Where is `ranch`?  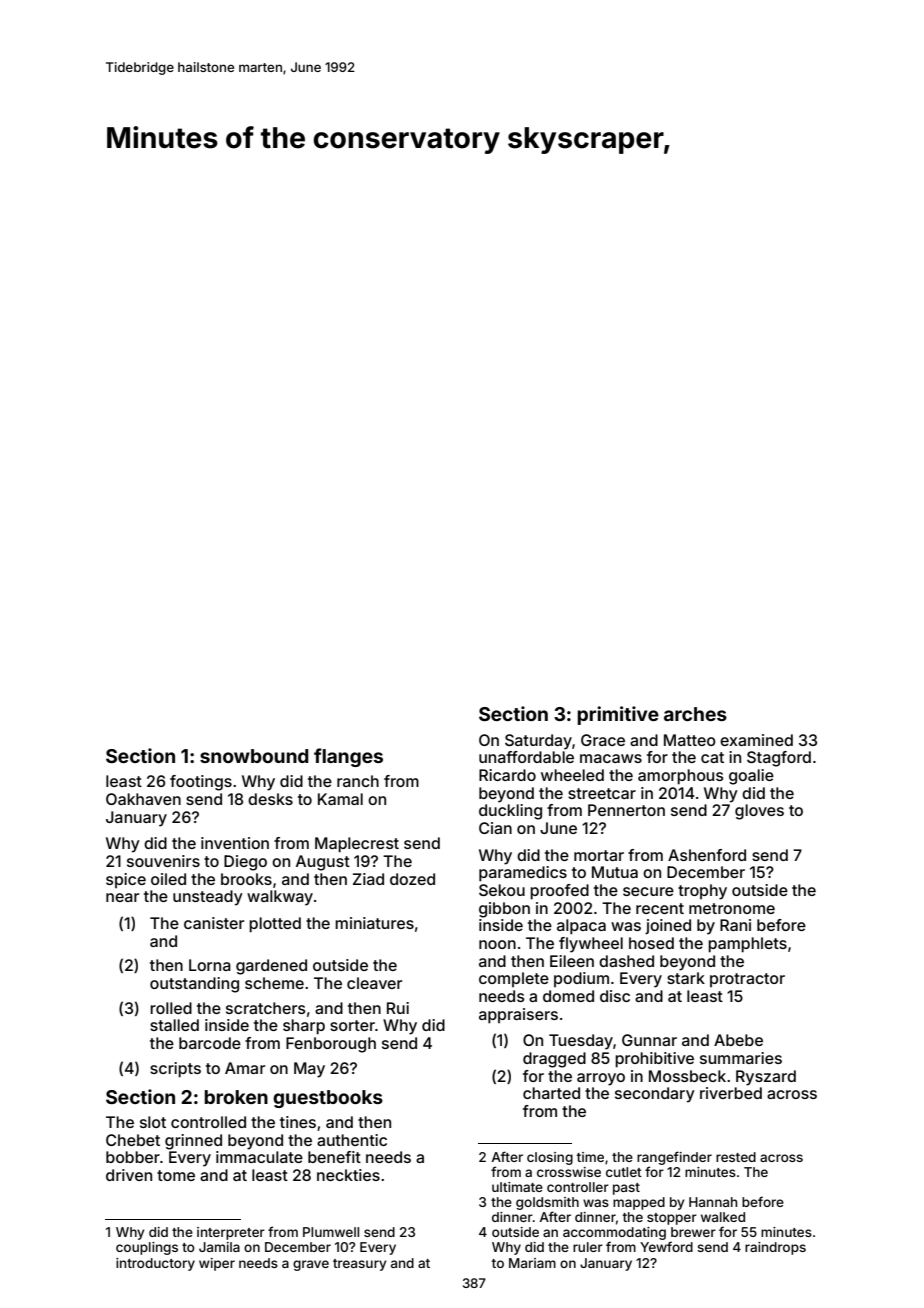 ranch is located at coordinates (358, 781).
